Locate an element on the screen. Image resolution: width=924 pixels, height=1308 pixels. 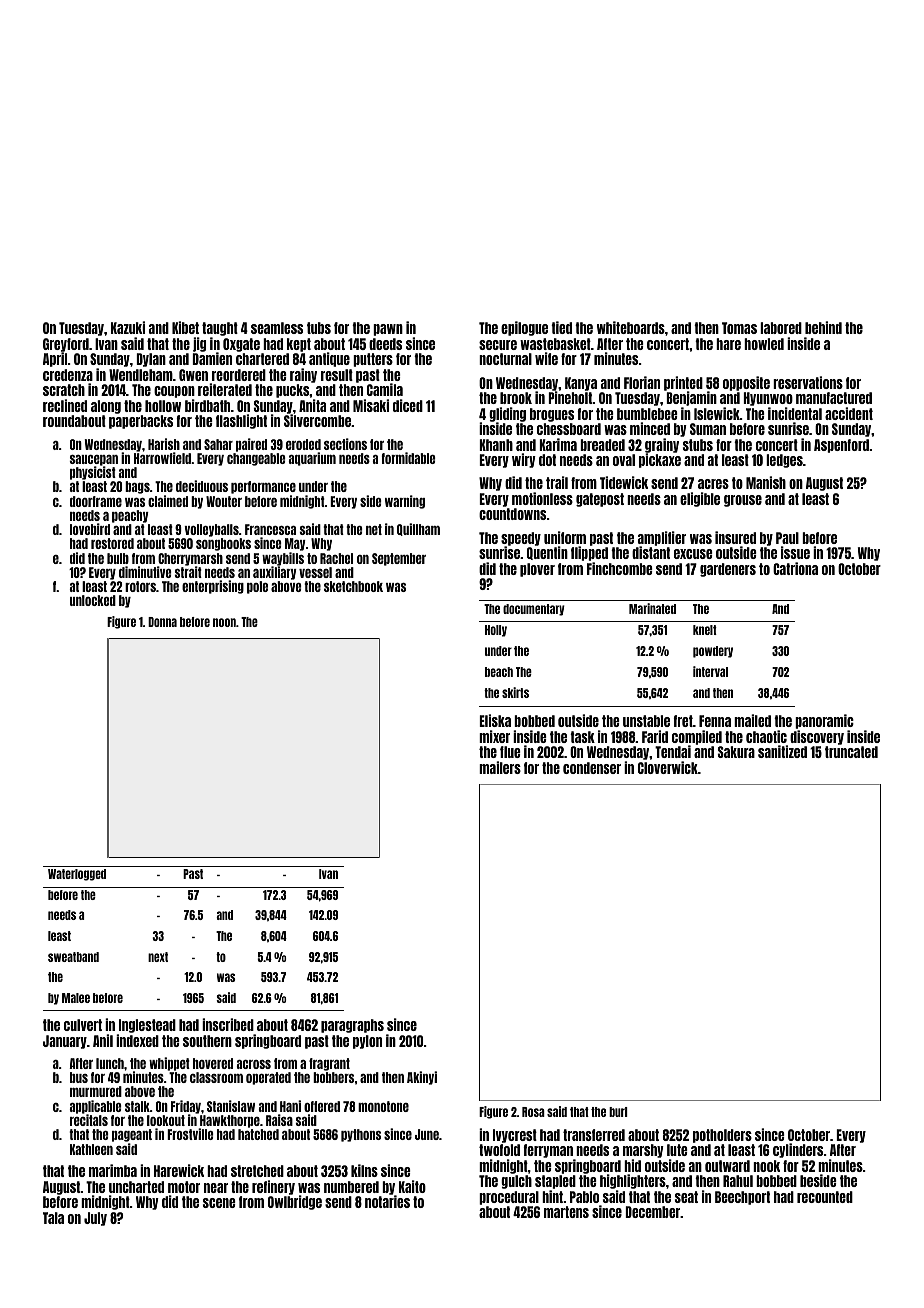
Aspenford is located at coordinates (841, 446).
